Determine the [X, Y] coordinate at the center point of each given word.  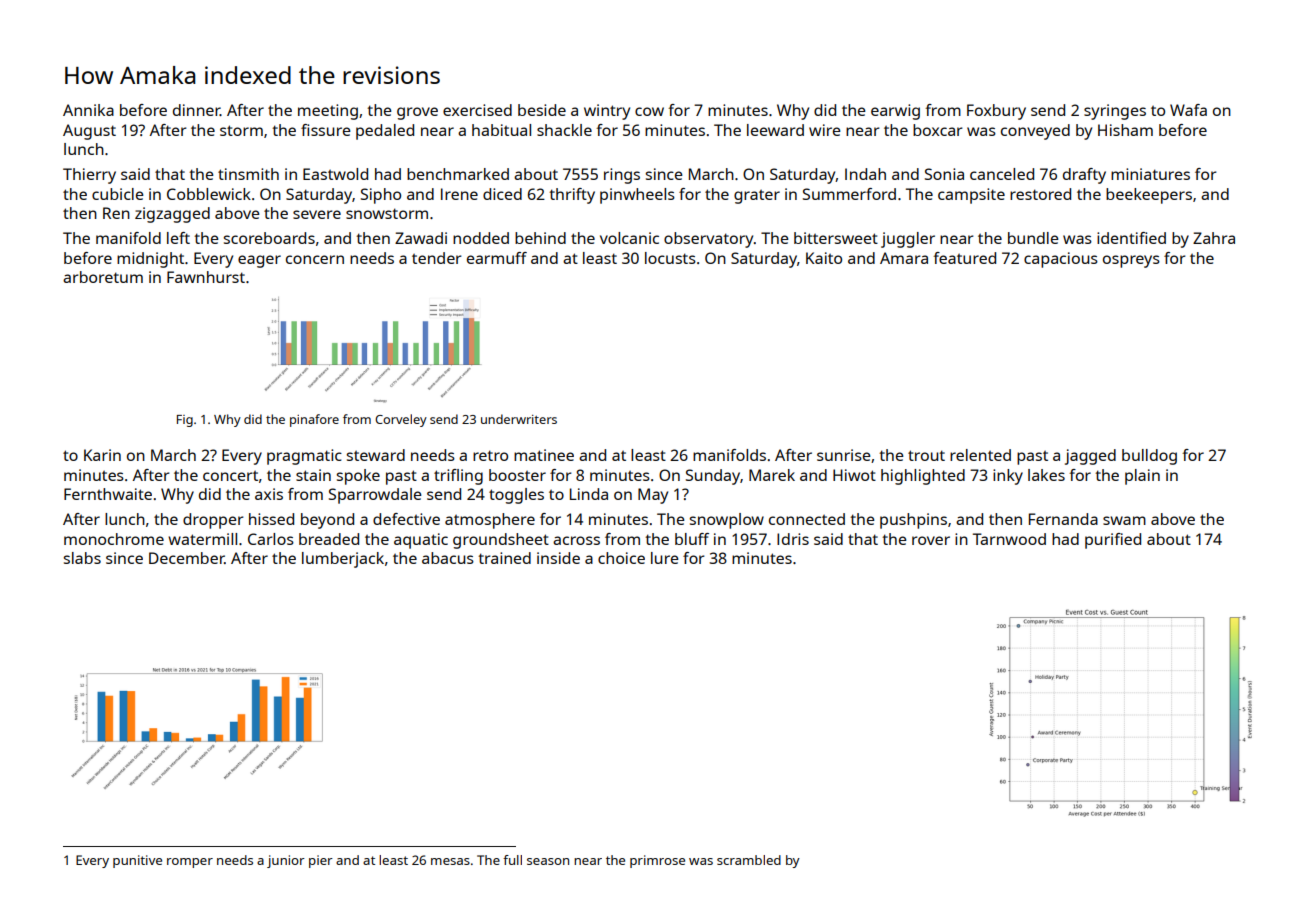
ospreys [1131, 261]
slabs [82, 558]
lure [665, 558]
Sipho [381, 196]
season [548, 861]
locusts [670, 258]
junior [286, 861]
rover [931, 540]
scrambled [749, 860]
